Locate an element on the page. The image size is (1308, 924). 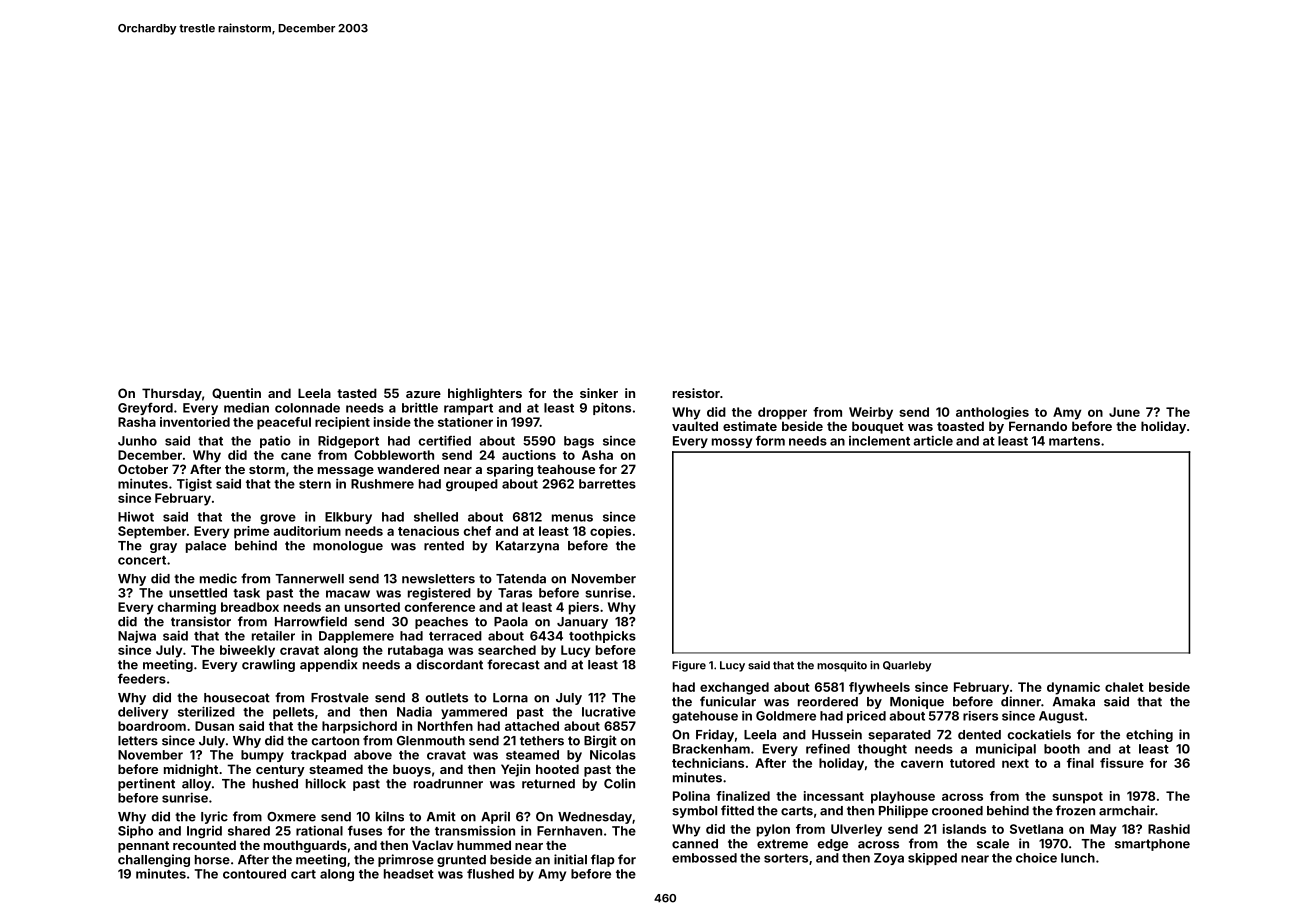
concert is located at coordinates (142, 560).
